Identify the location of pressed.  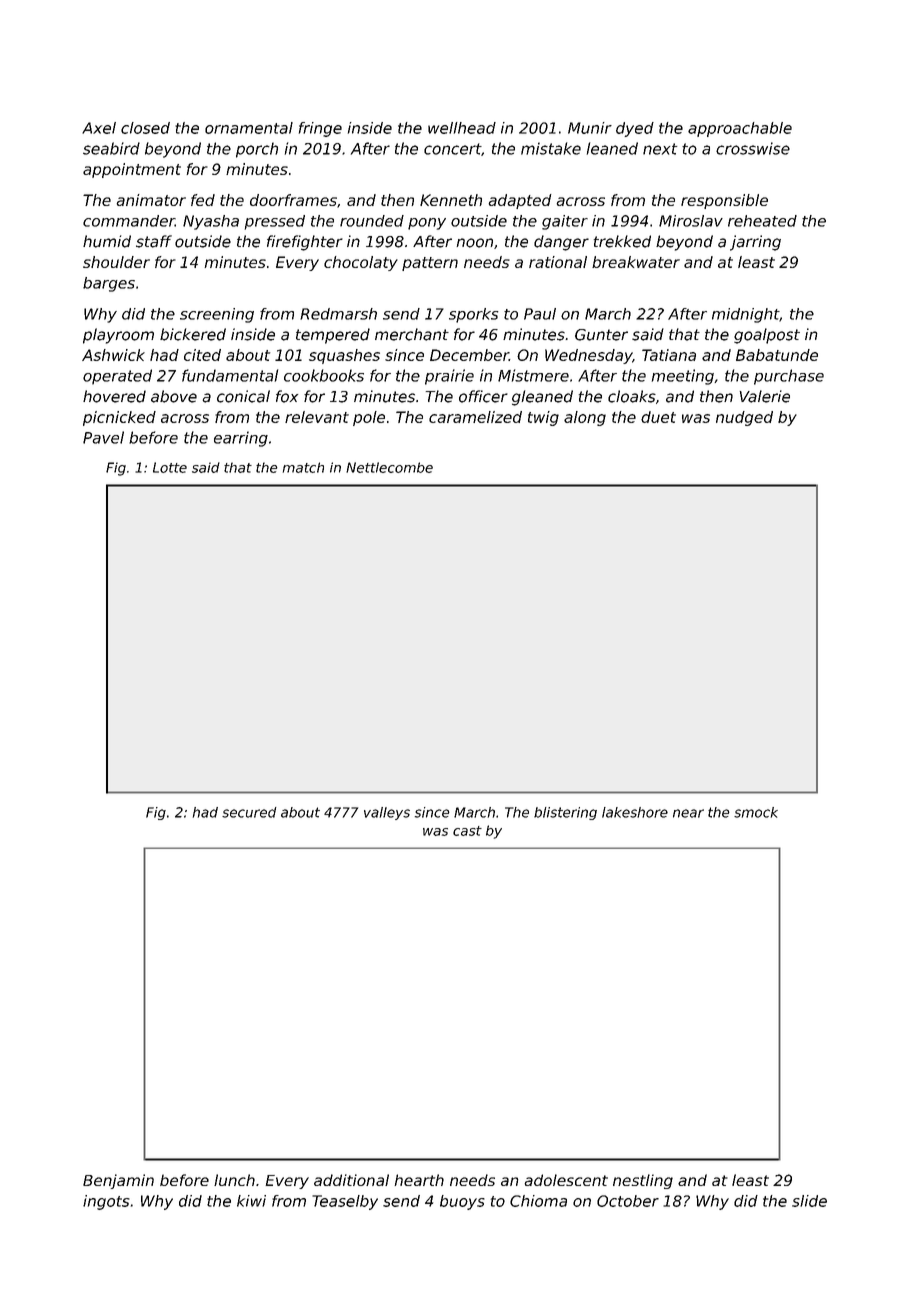
(275, 222).
